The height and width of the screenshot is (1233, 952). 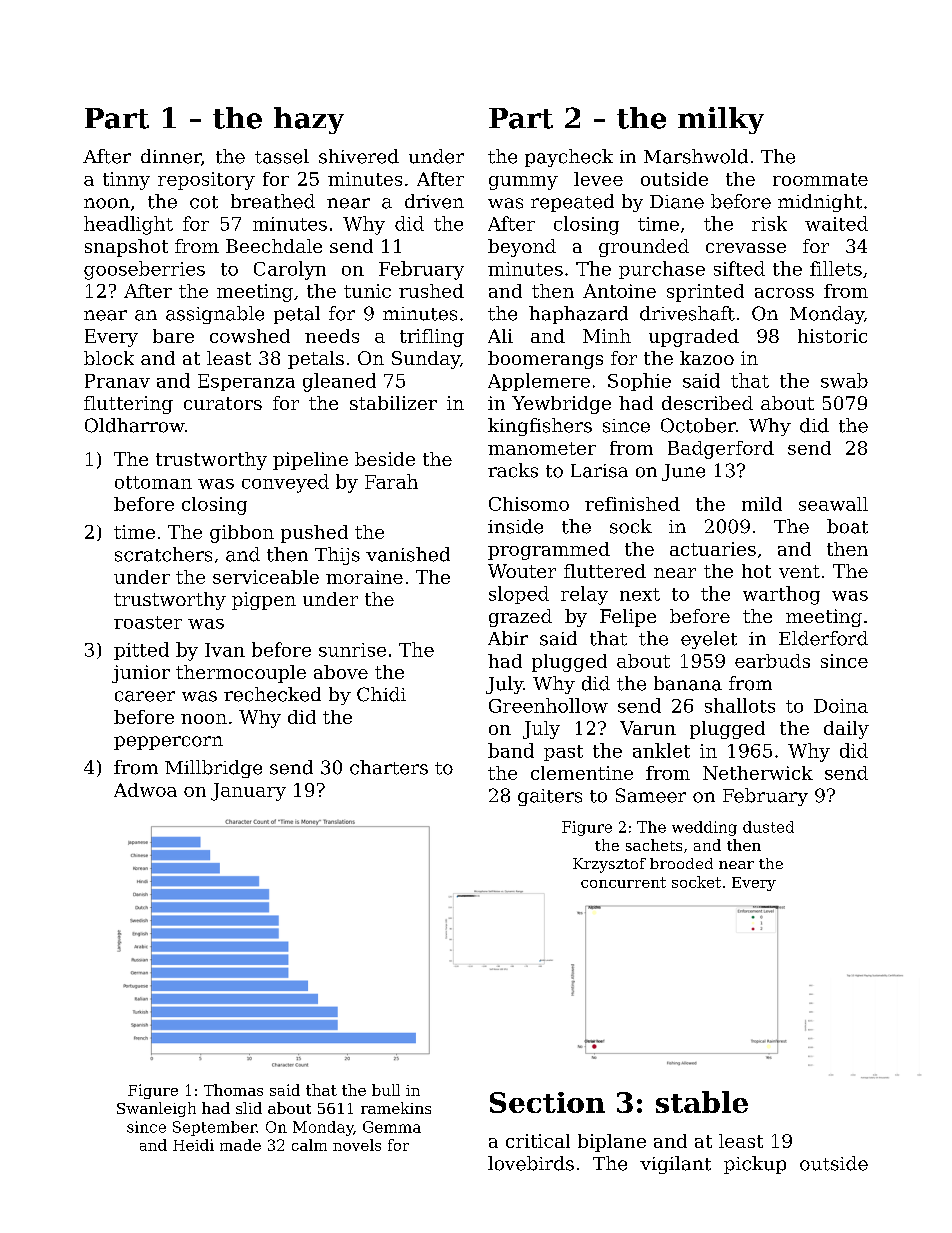 I want to click on dinner, so click(x=171, y=156).
